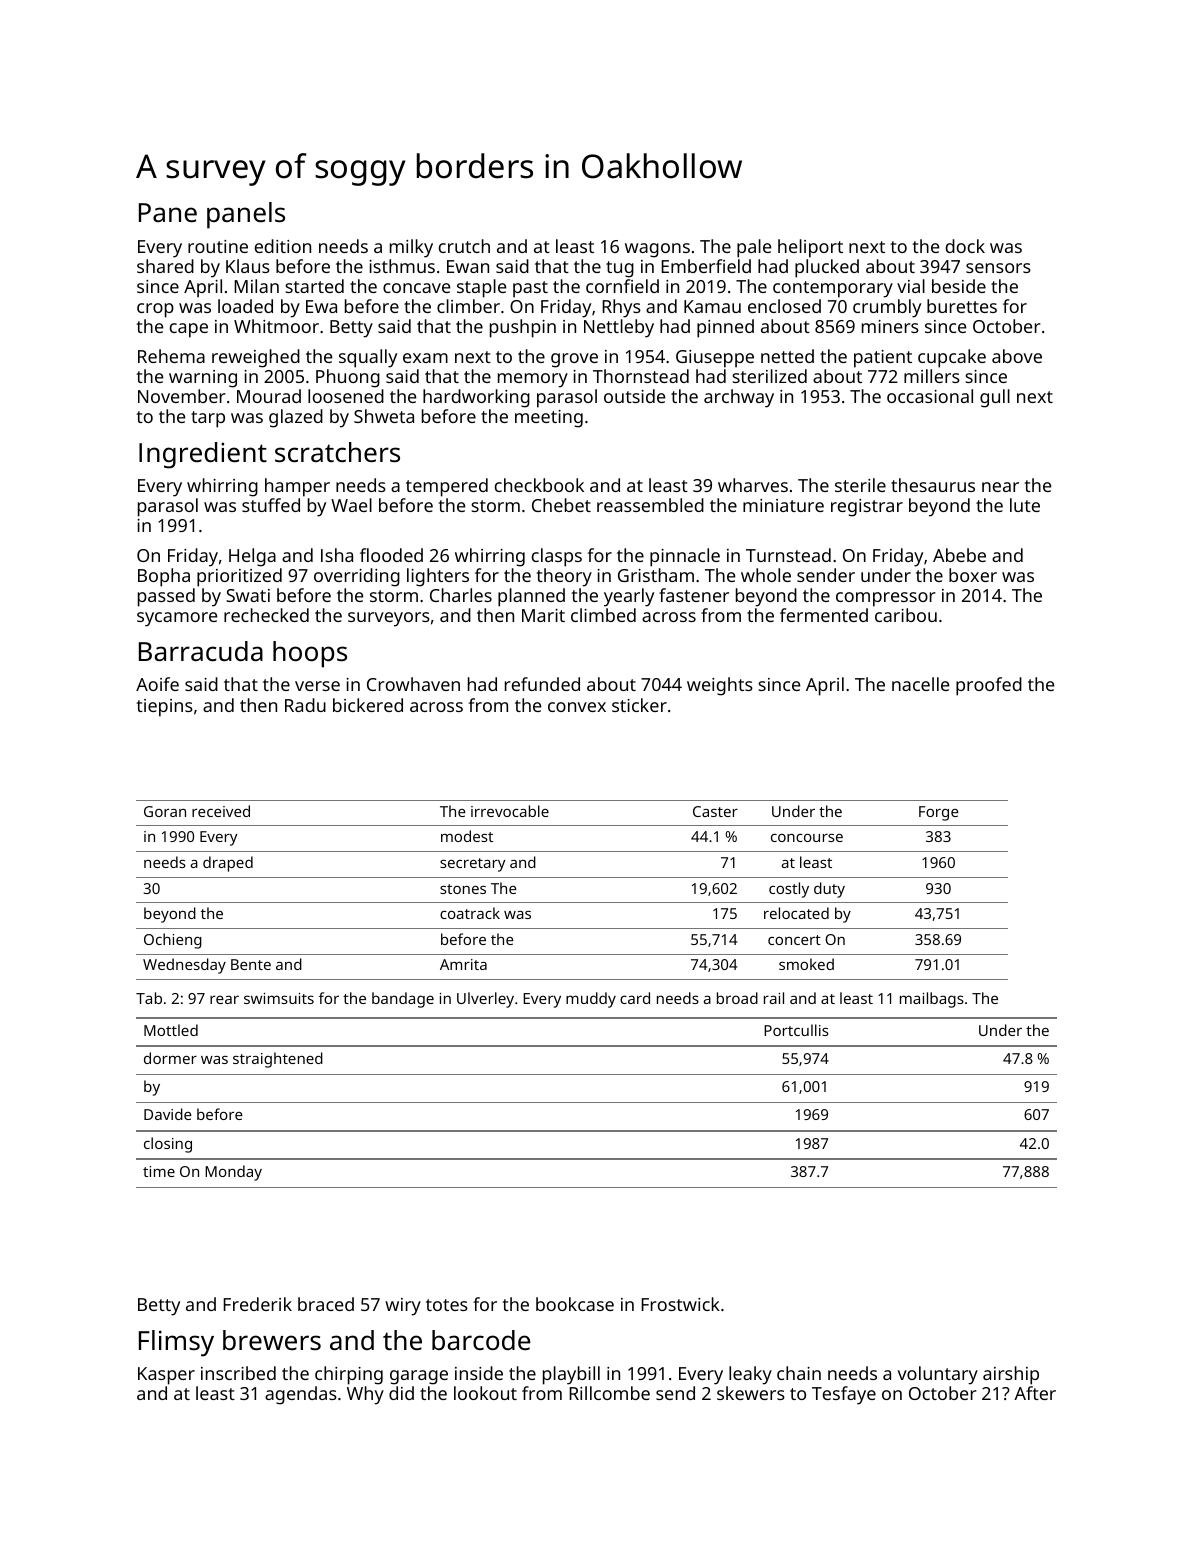 This page has height=1544, width=1193. What do you see at coordinates (609, 1393) in the page?
I see `Rillcombe` at bounding box center [609, 1393].
